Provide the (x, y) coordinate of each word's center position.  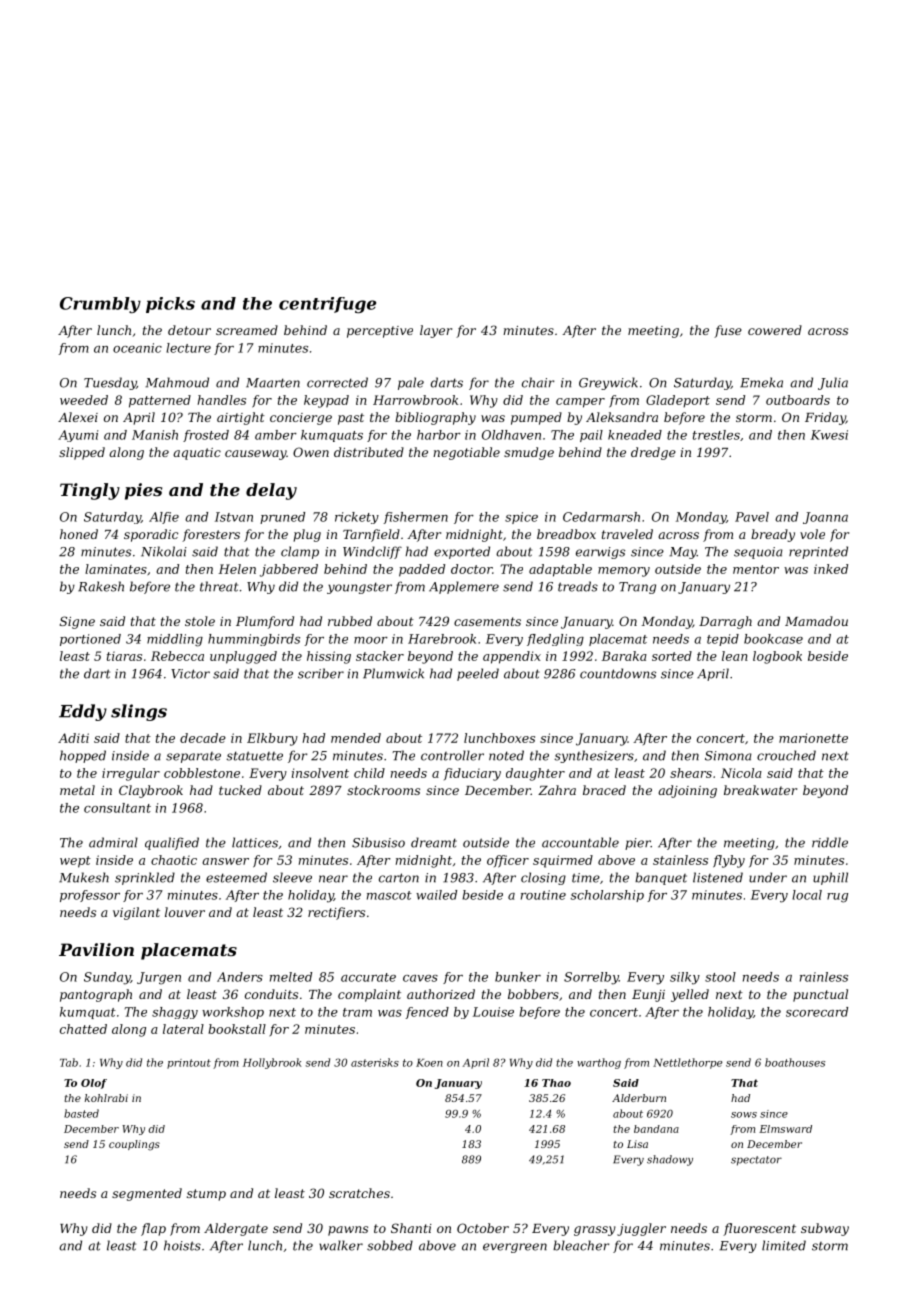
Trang (637, 588)
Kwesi (829, 435)
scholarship (607, 896)
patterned (160, 401)
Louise (493, 1012)
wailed (436, 895)
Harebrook (442, 639)
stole (200, 621)
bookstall (237, 1029)
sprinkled (145, 878)
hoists (182, 1245)
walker (341, 1245)
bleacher (581, 1245)
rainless (824, 977)
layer (436, 331)
